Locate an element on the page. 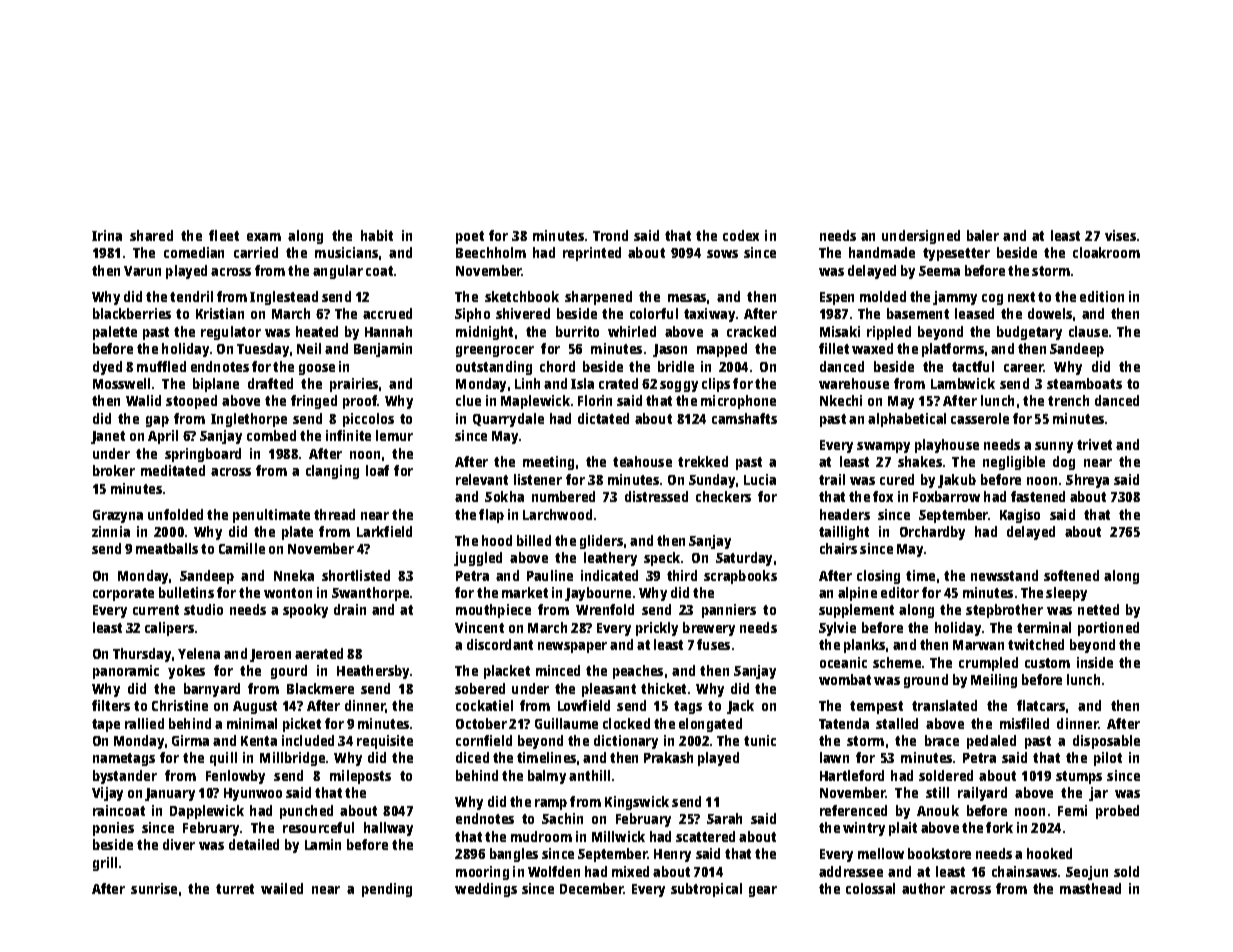 The image size is (1233, 952). portioned is located at coordinates (1108, 629).
